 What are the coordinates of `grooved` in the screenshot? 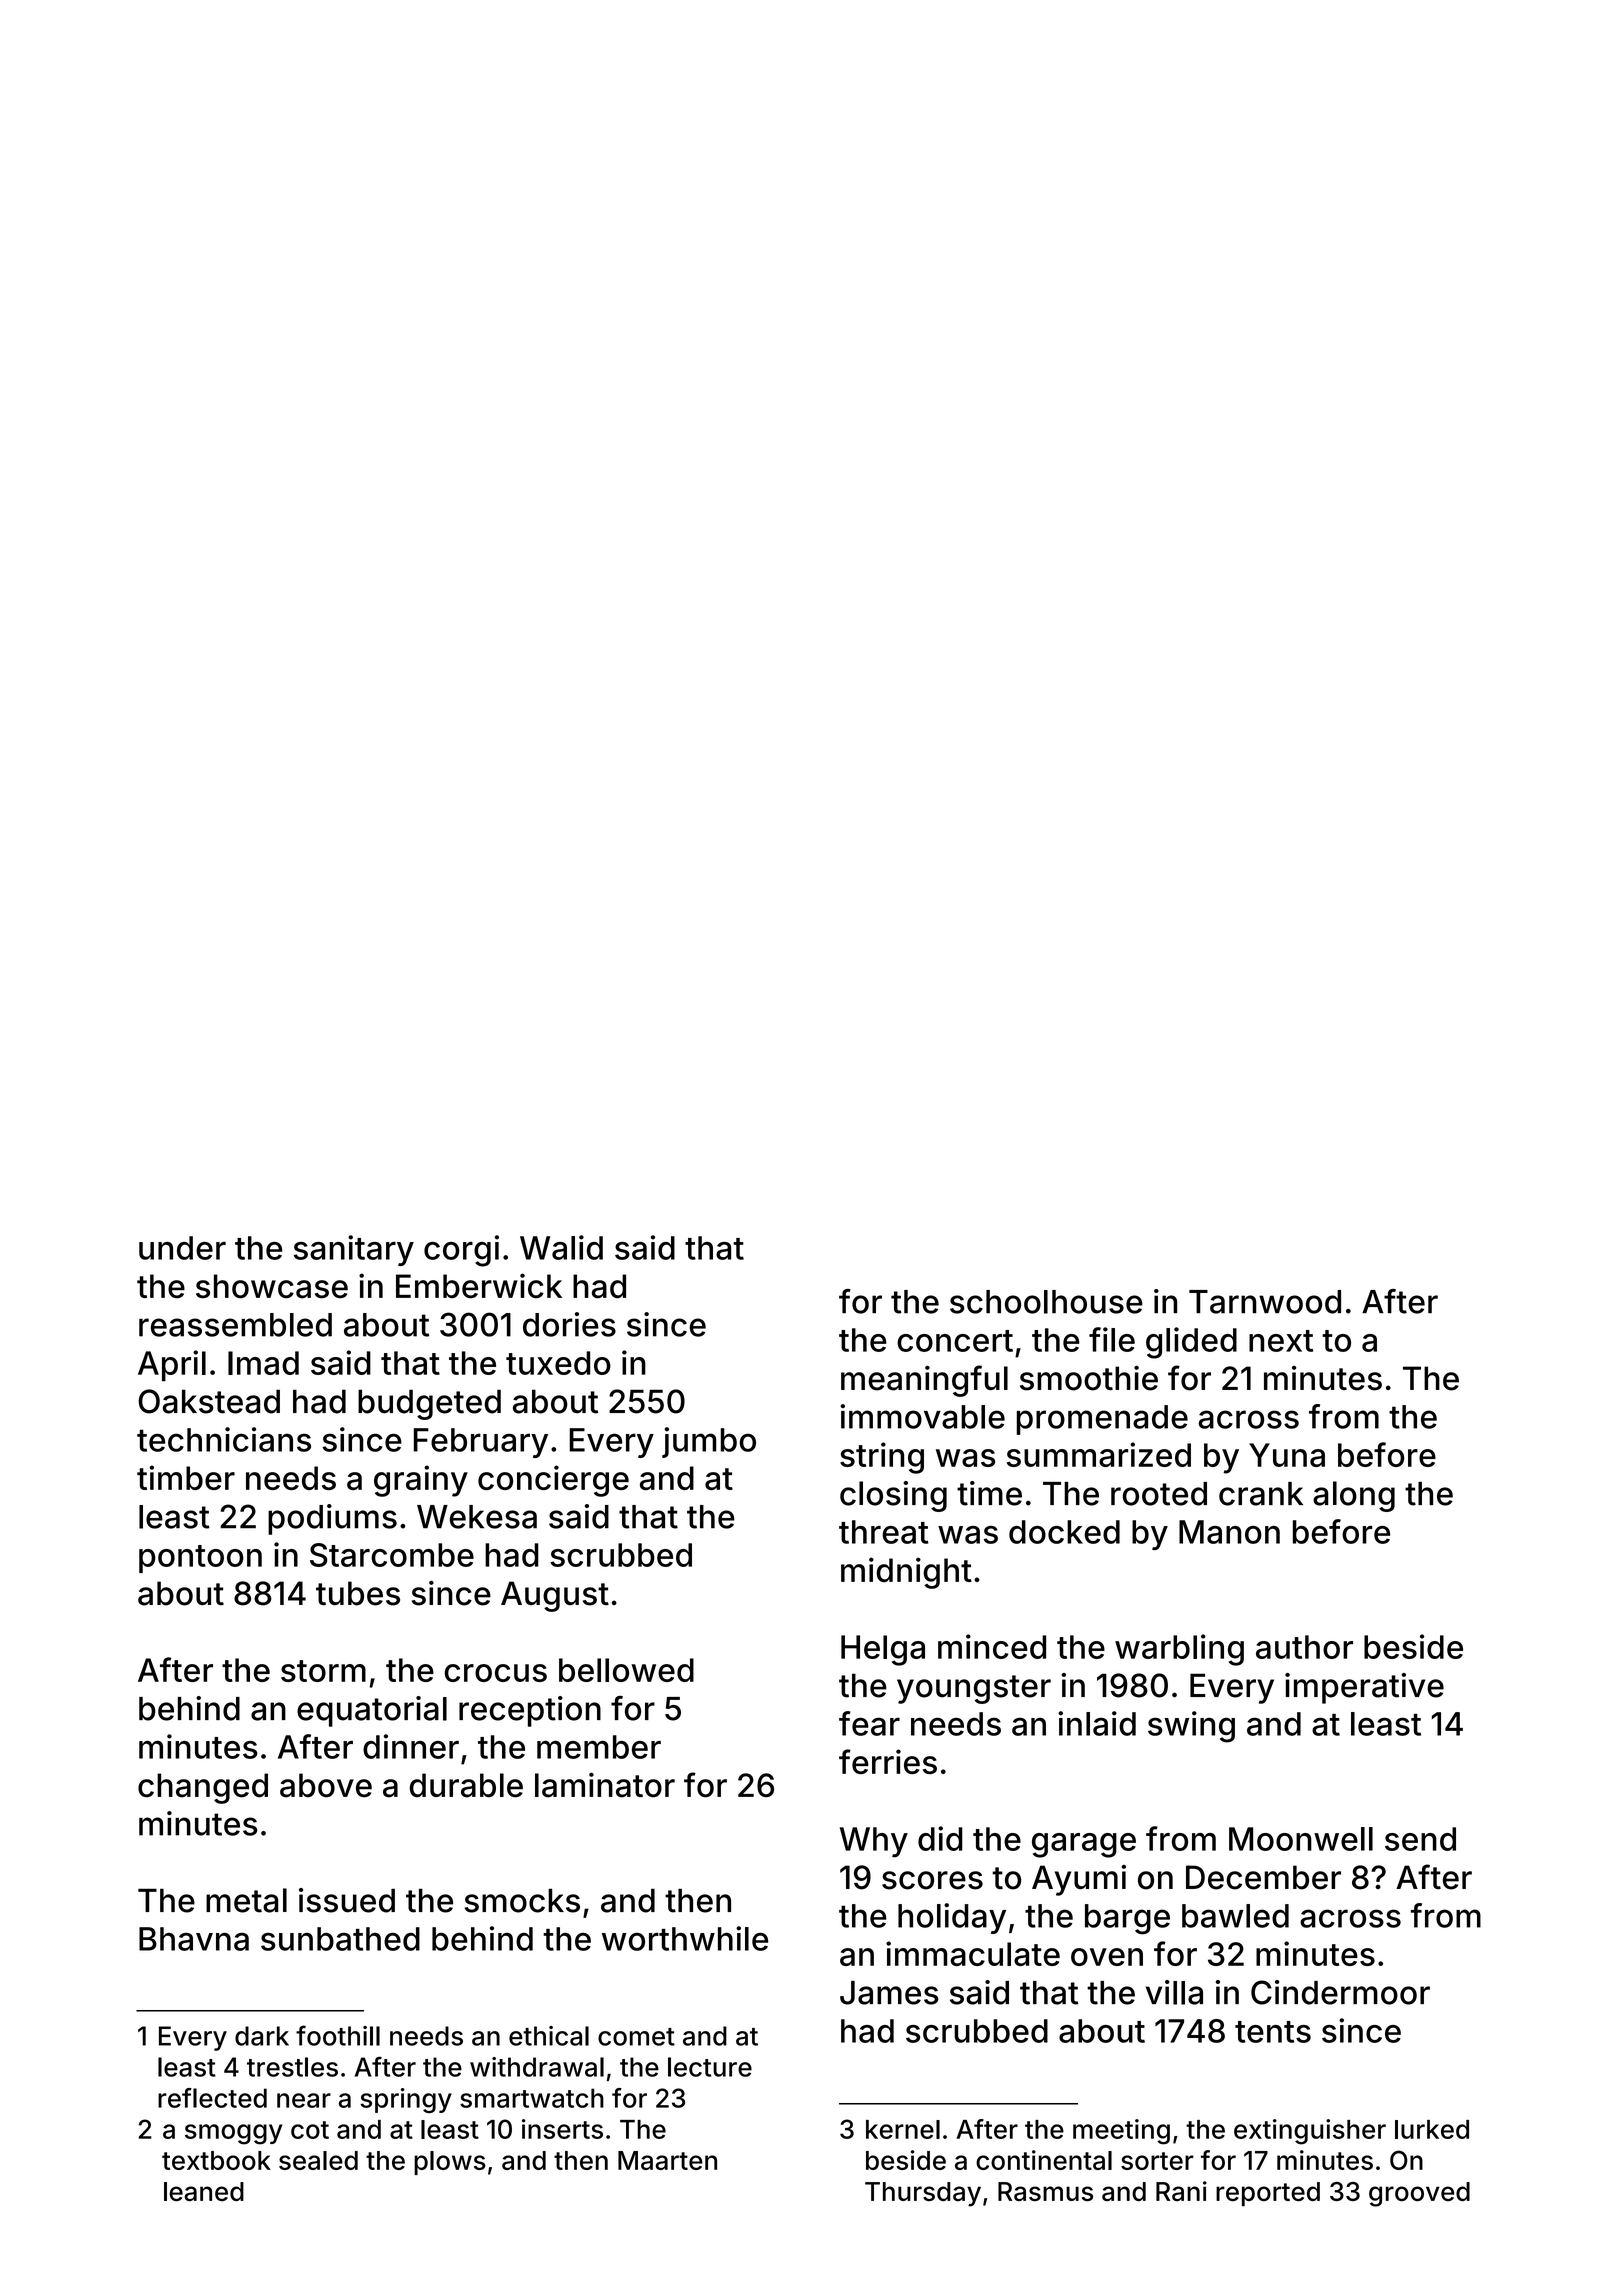 It's located at (1419, 2194).
